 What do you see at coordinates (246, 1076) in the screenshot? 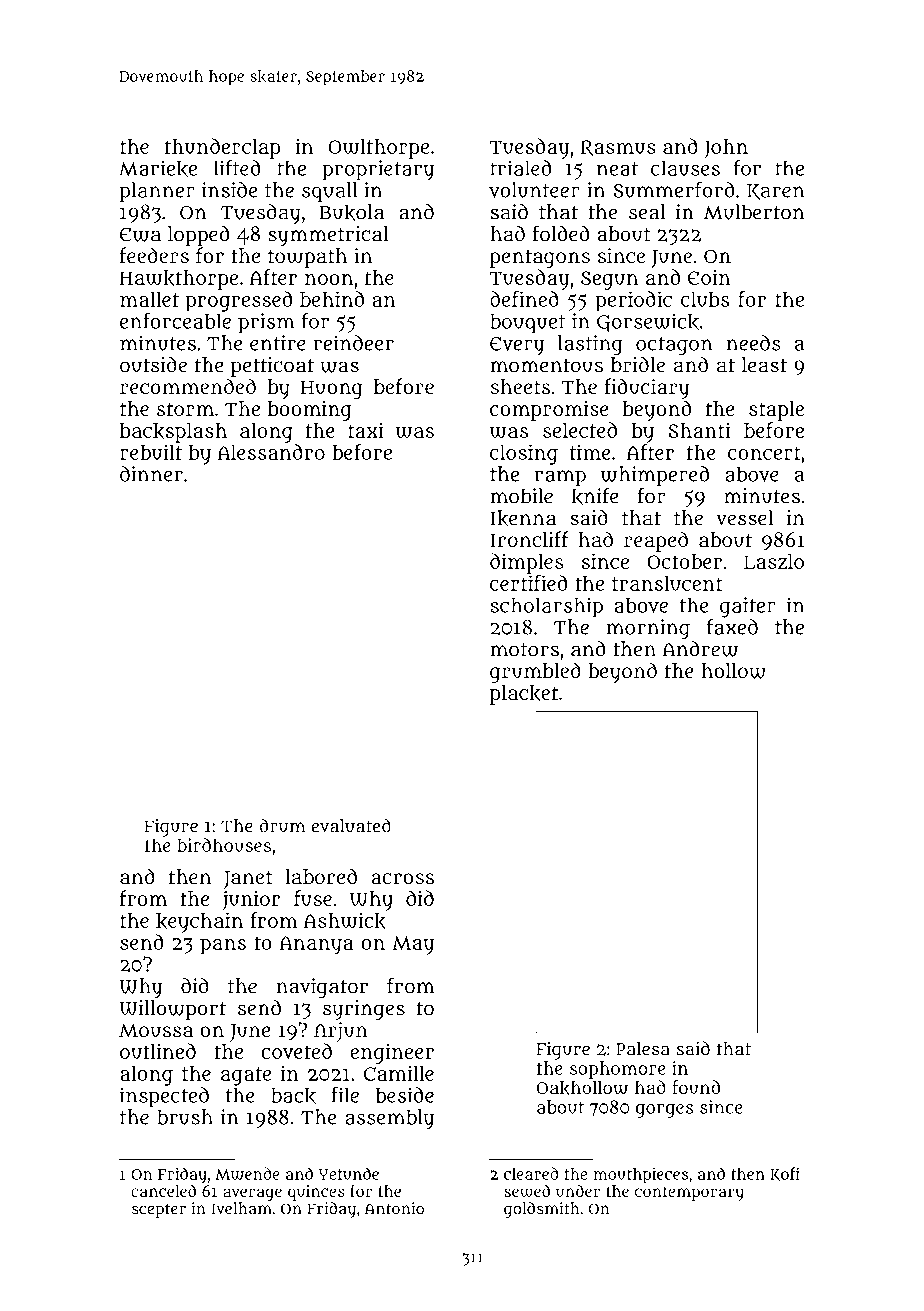
I see `agate` at bounding box center [246, 1076].
